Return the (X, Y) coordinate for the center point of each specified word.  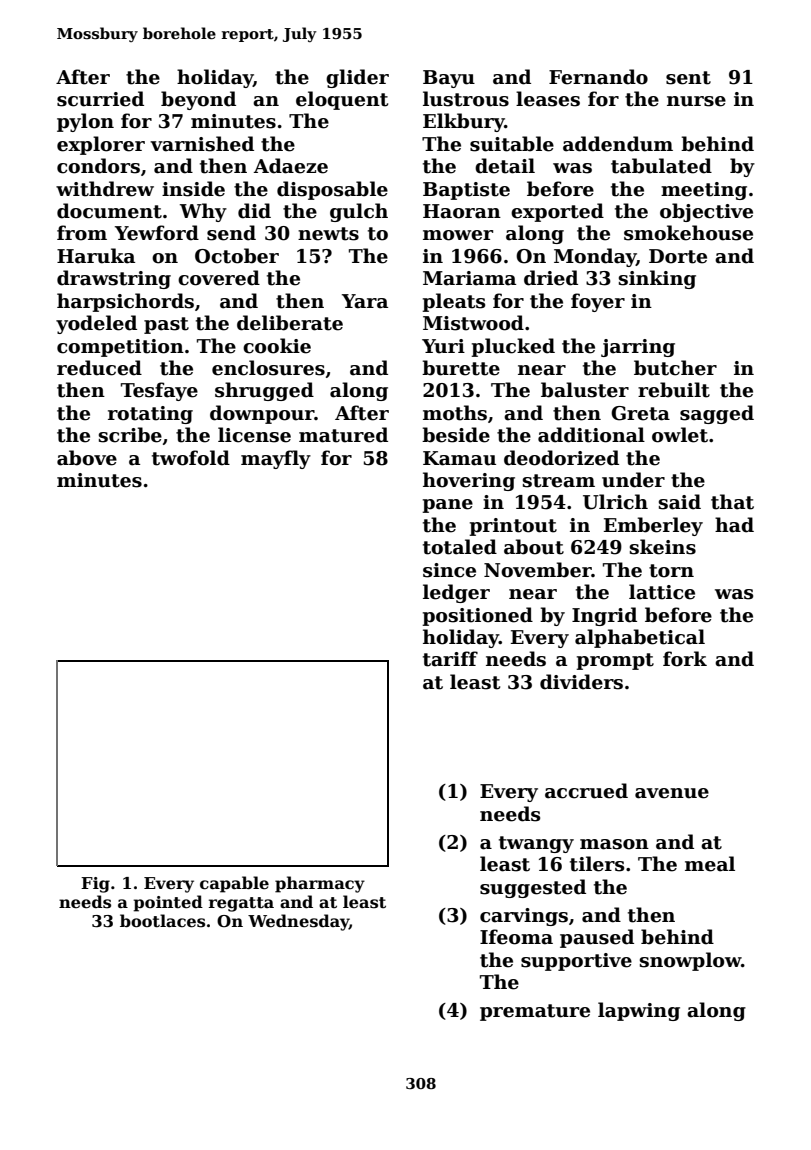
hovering (469, 481)
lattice (662, 592)
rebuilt (674, 390)
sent (688, 78)
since (449, 570)
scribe (130, 435)
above (87, 458)
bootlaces (162, 921)
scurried (100, 99)
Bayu (449, 79)
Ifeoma (516, 937)
